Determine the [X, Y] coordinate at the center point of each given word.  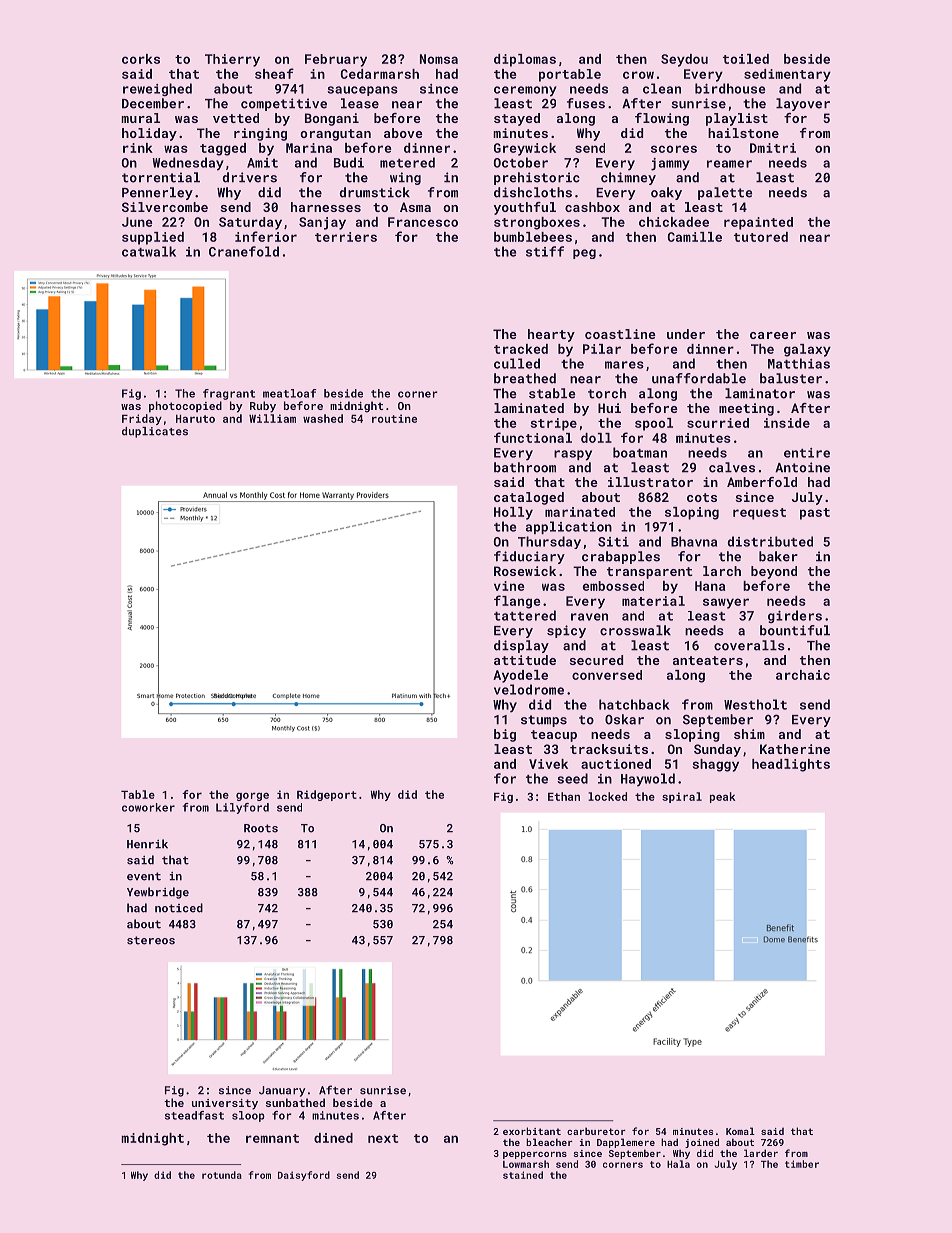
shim [749, 734]
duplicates [155, 432]
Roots [261, 828]
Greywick [525, 149]
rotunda [222, 1175]
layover [803, 104]
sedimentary [787, 75]
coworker [148, 807]
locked [607, 796]
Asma [415, 207]
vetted [236, 118]
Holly [513, 513]
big [505, 735]
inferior [266, 236]
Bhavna [694, 541]
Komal [740, 1131]
